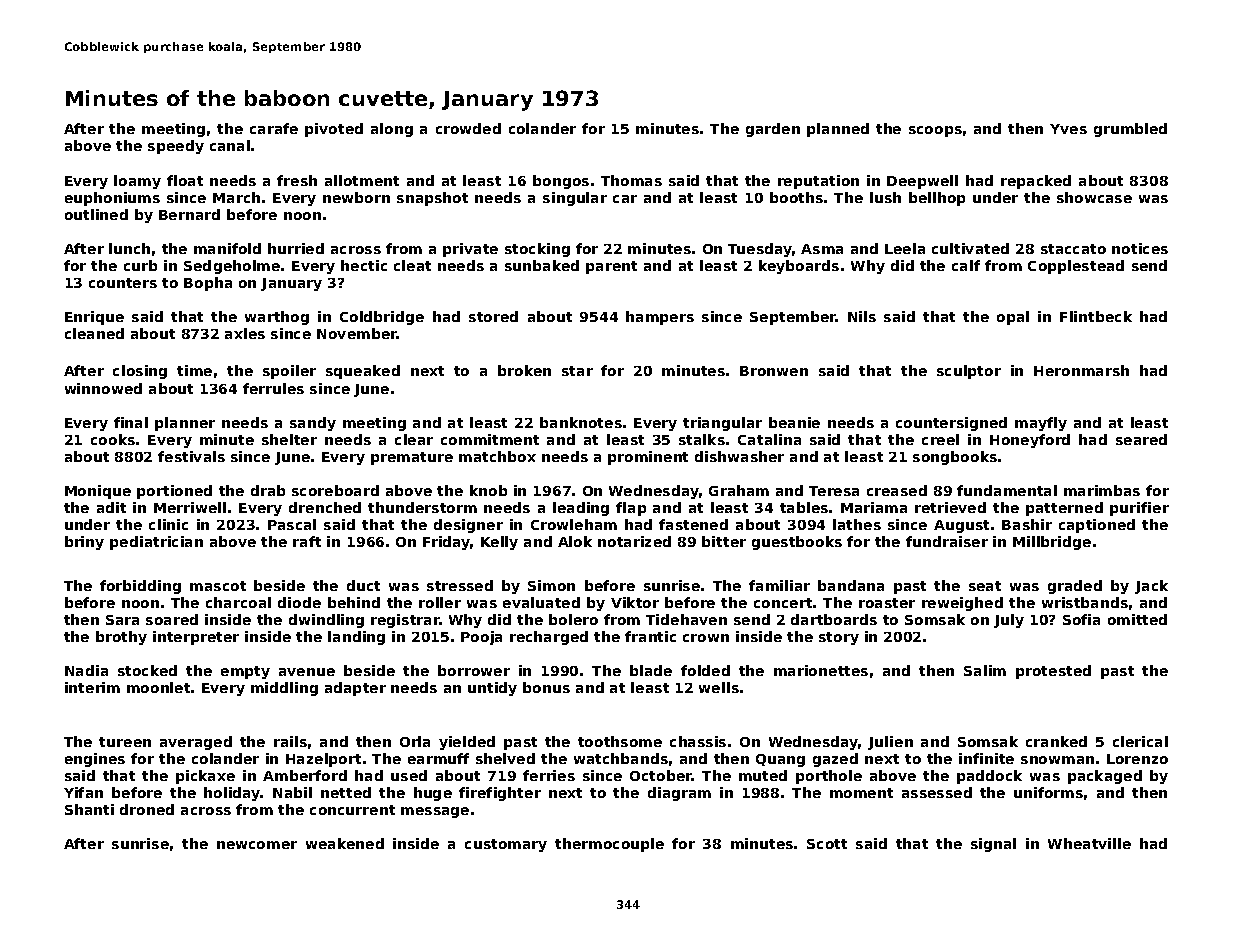 The height and width of the image is (952, 1233). What do you see at coordinates (609, 845) in the image?
I see `thermocouple` at bounding box center [609, 845].
